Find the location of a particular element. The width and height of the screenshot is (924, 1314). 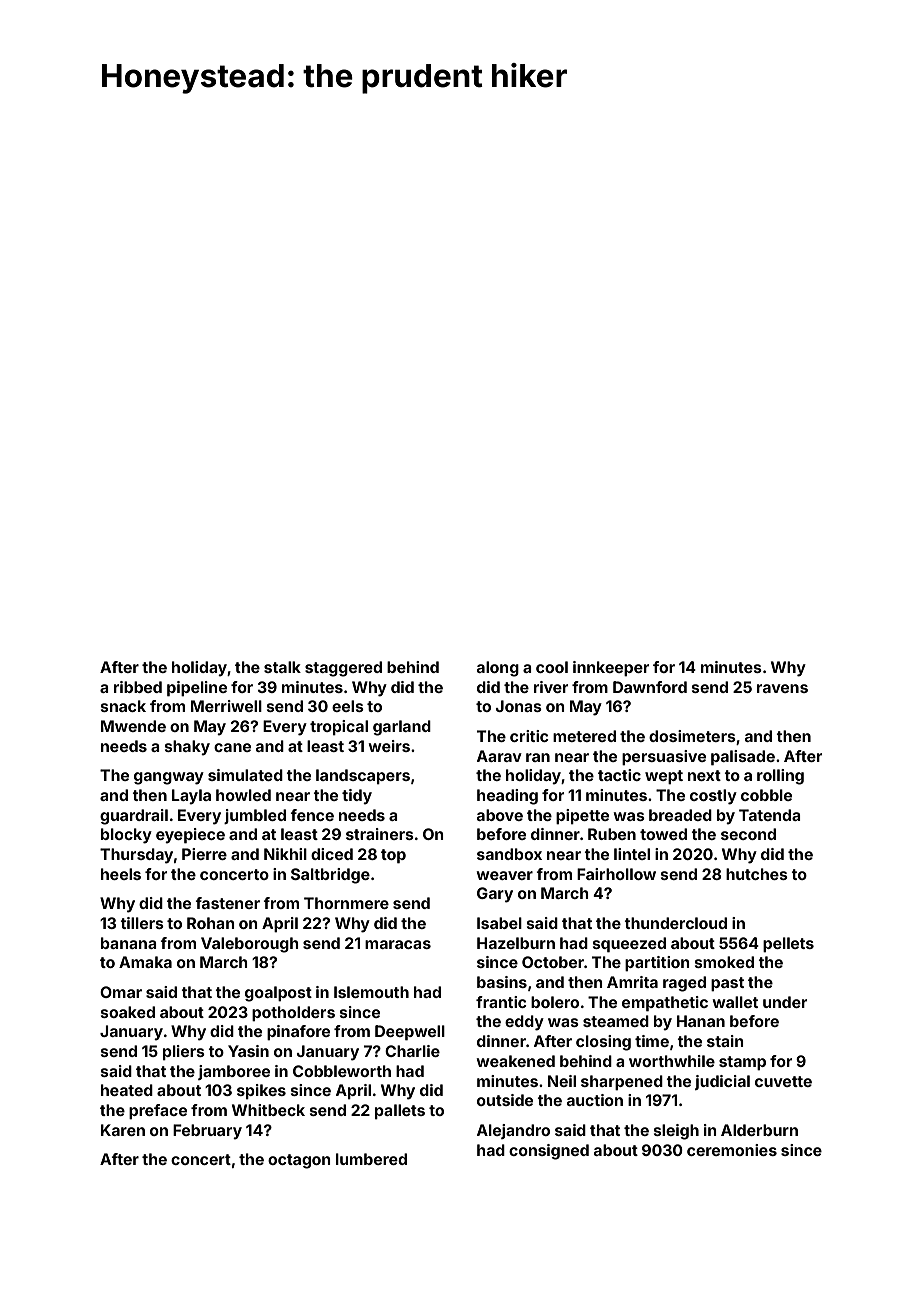

Pierre is located at coordinates (204, 854).
